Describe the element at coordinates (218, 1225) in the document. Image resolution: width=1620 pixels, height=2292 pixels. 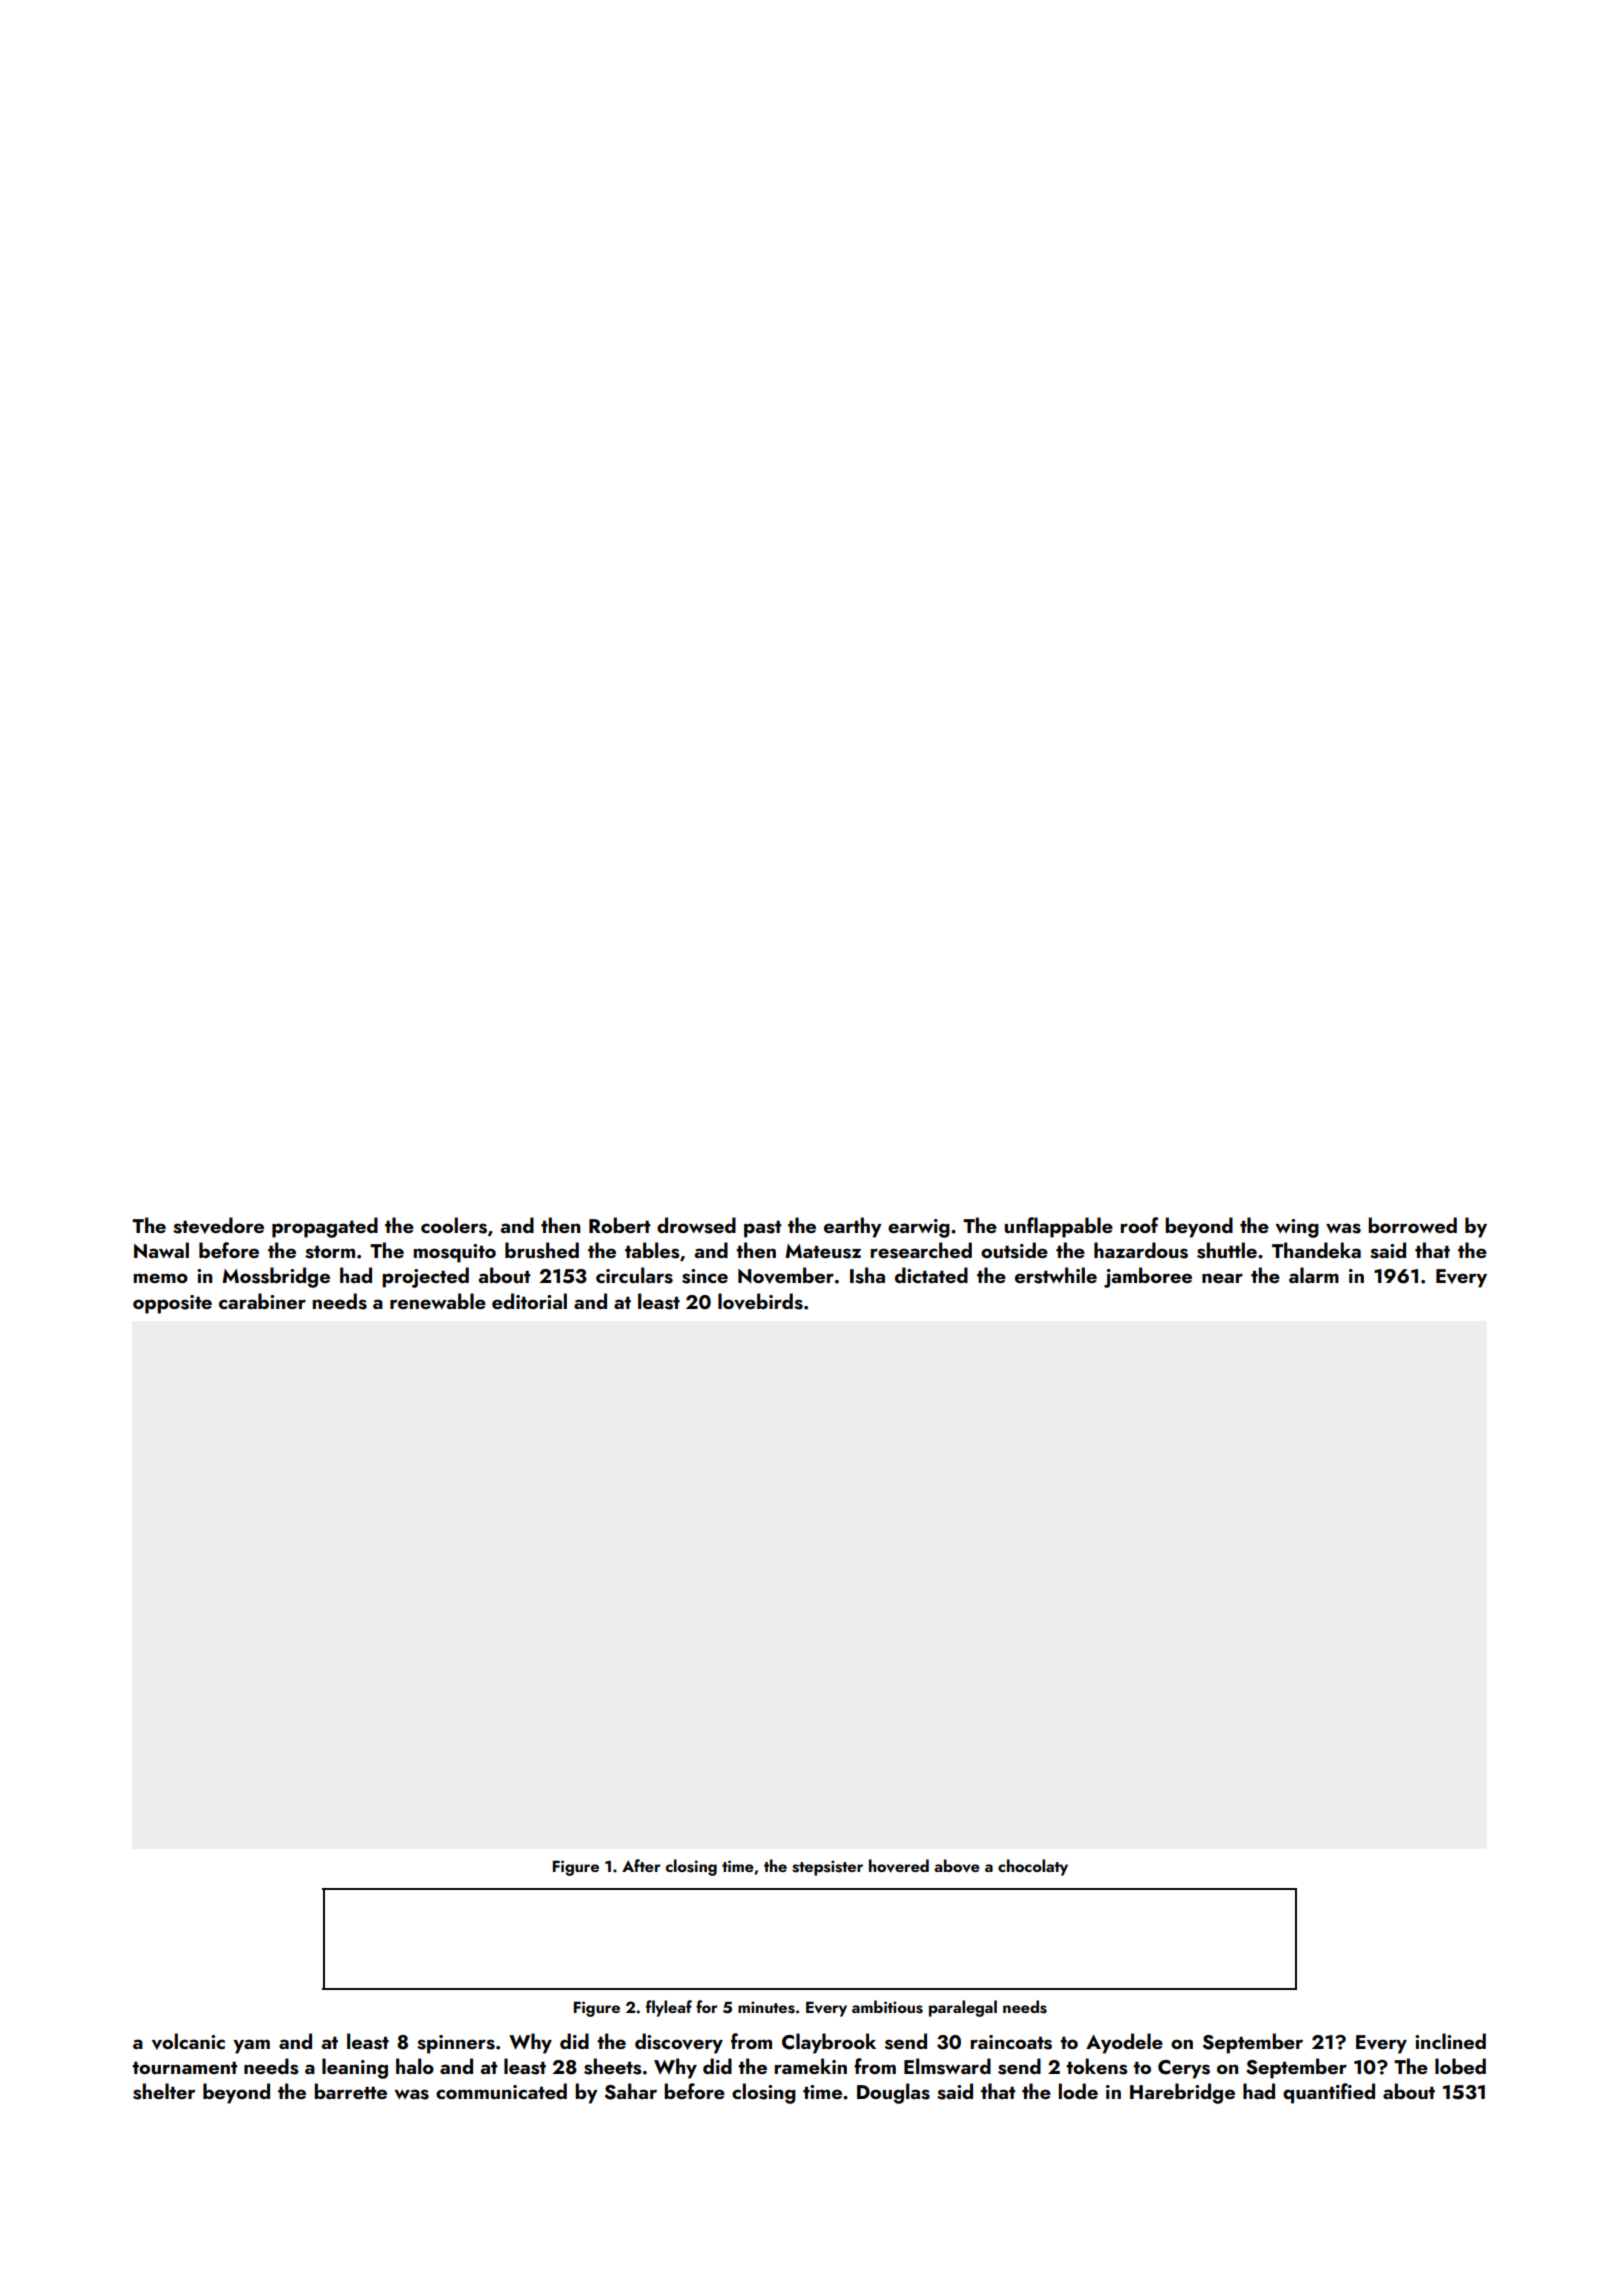
I see `stevedore` at that location.
